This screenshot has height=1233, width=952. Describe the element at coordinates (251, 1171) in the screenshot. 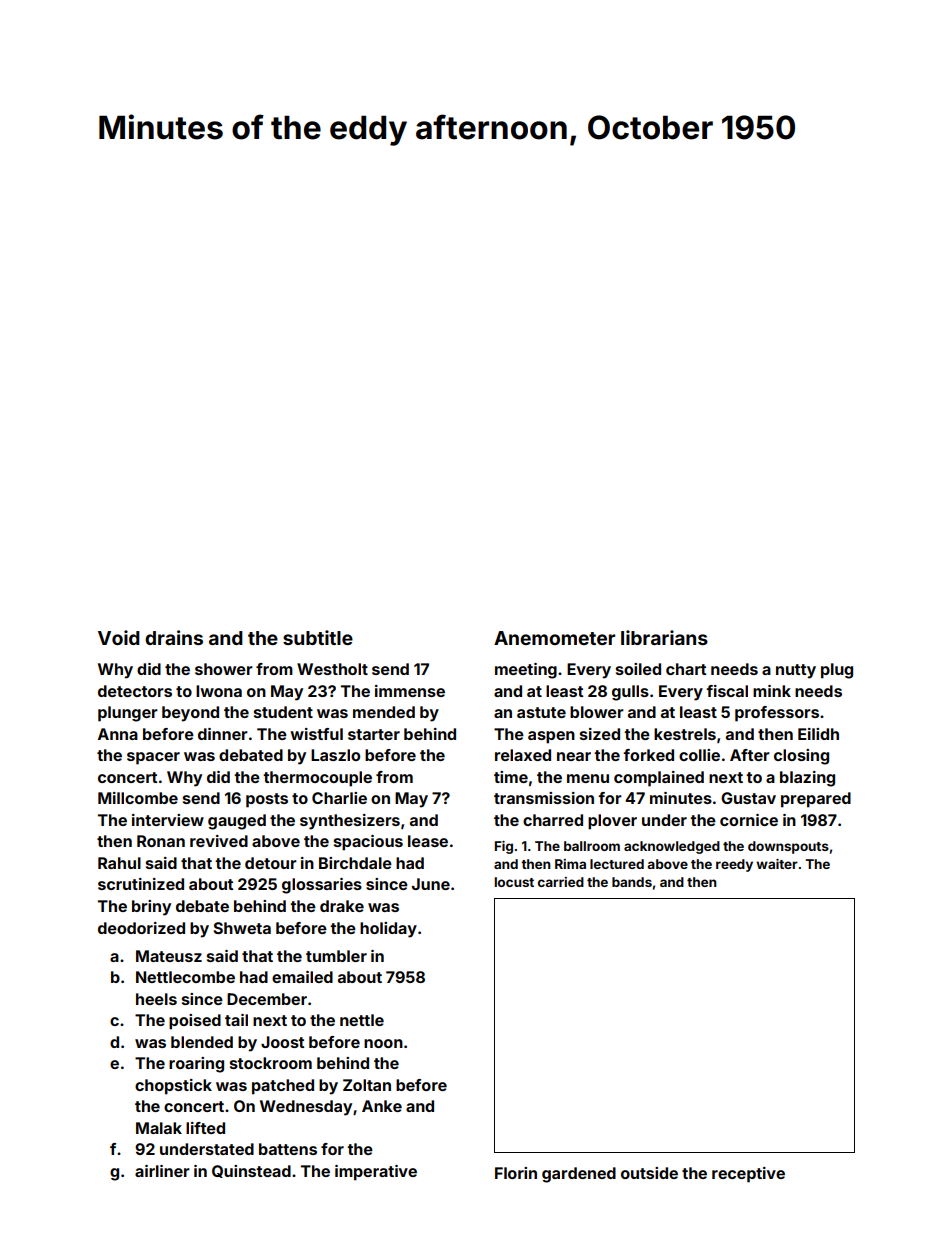

I see `Quinstead` at that location.
